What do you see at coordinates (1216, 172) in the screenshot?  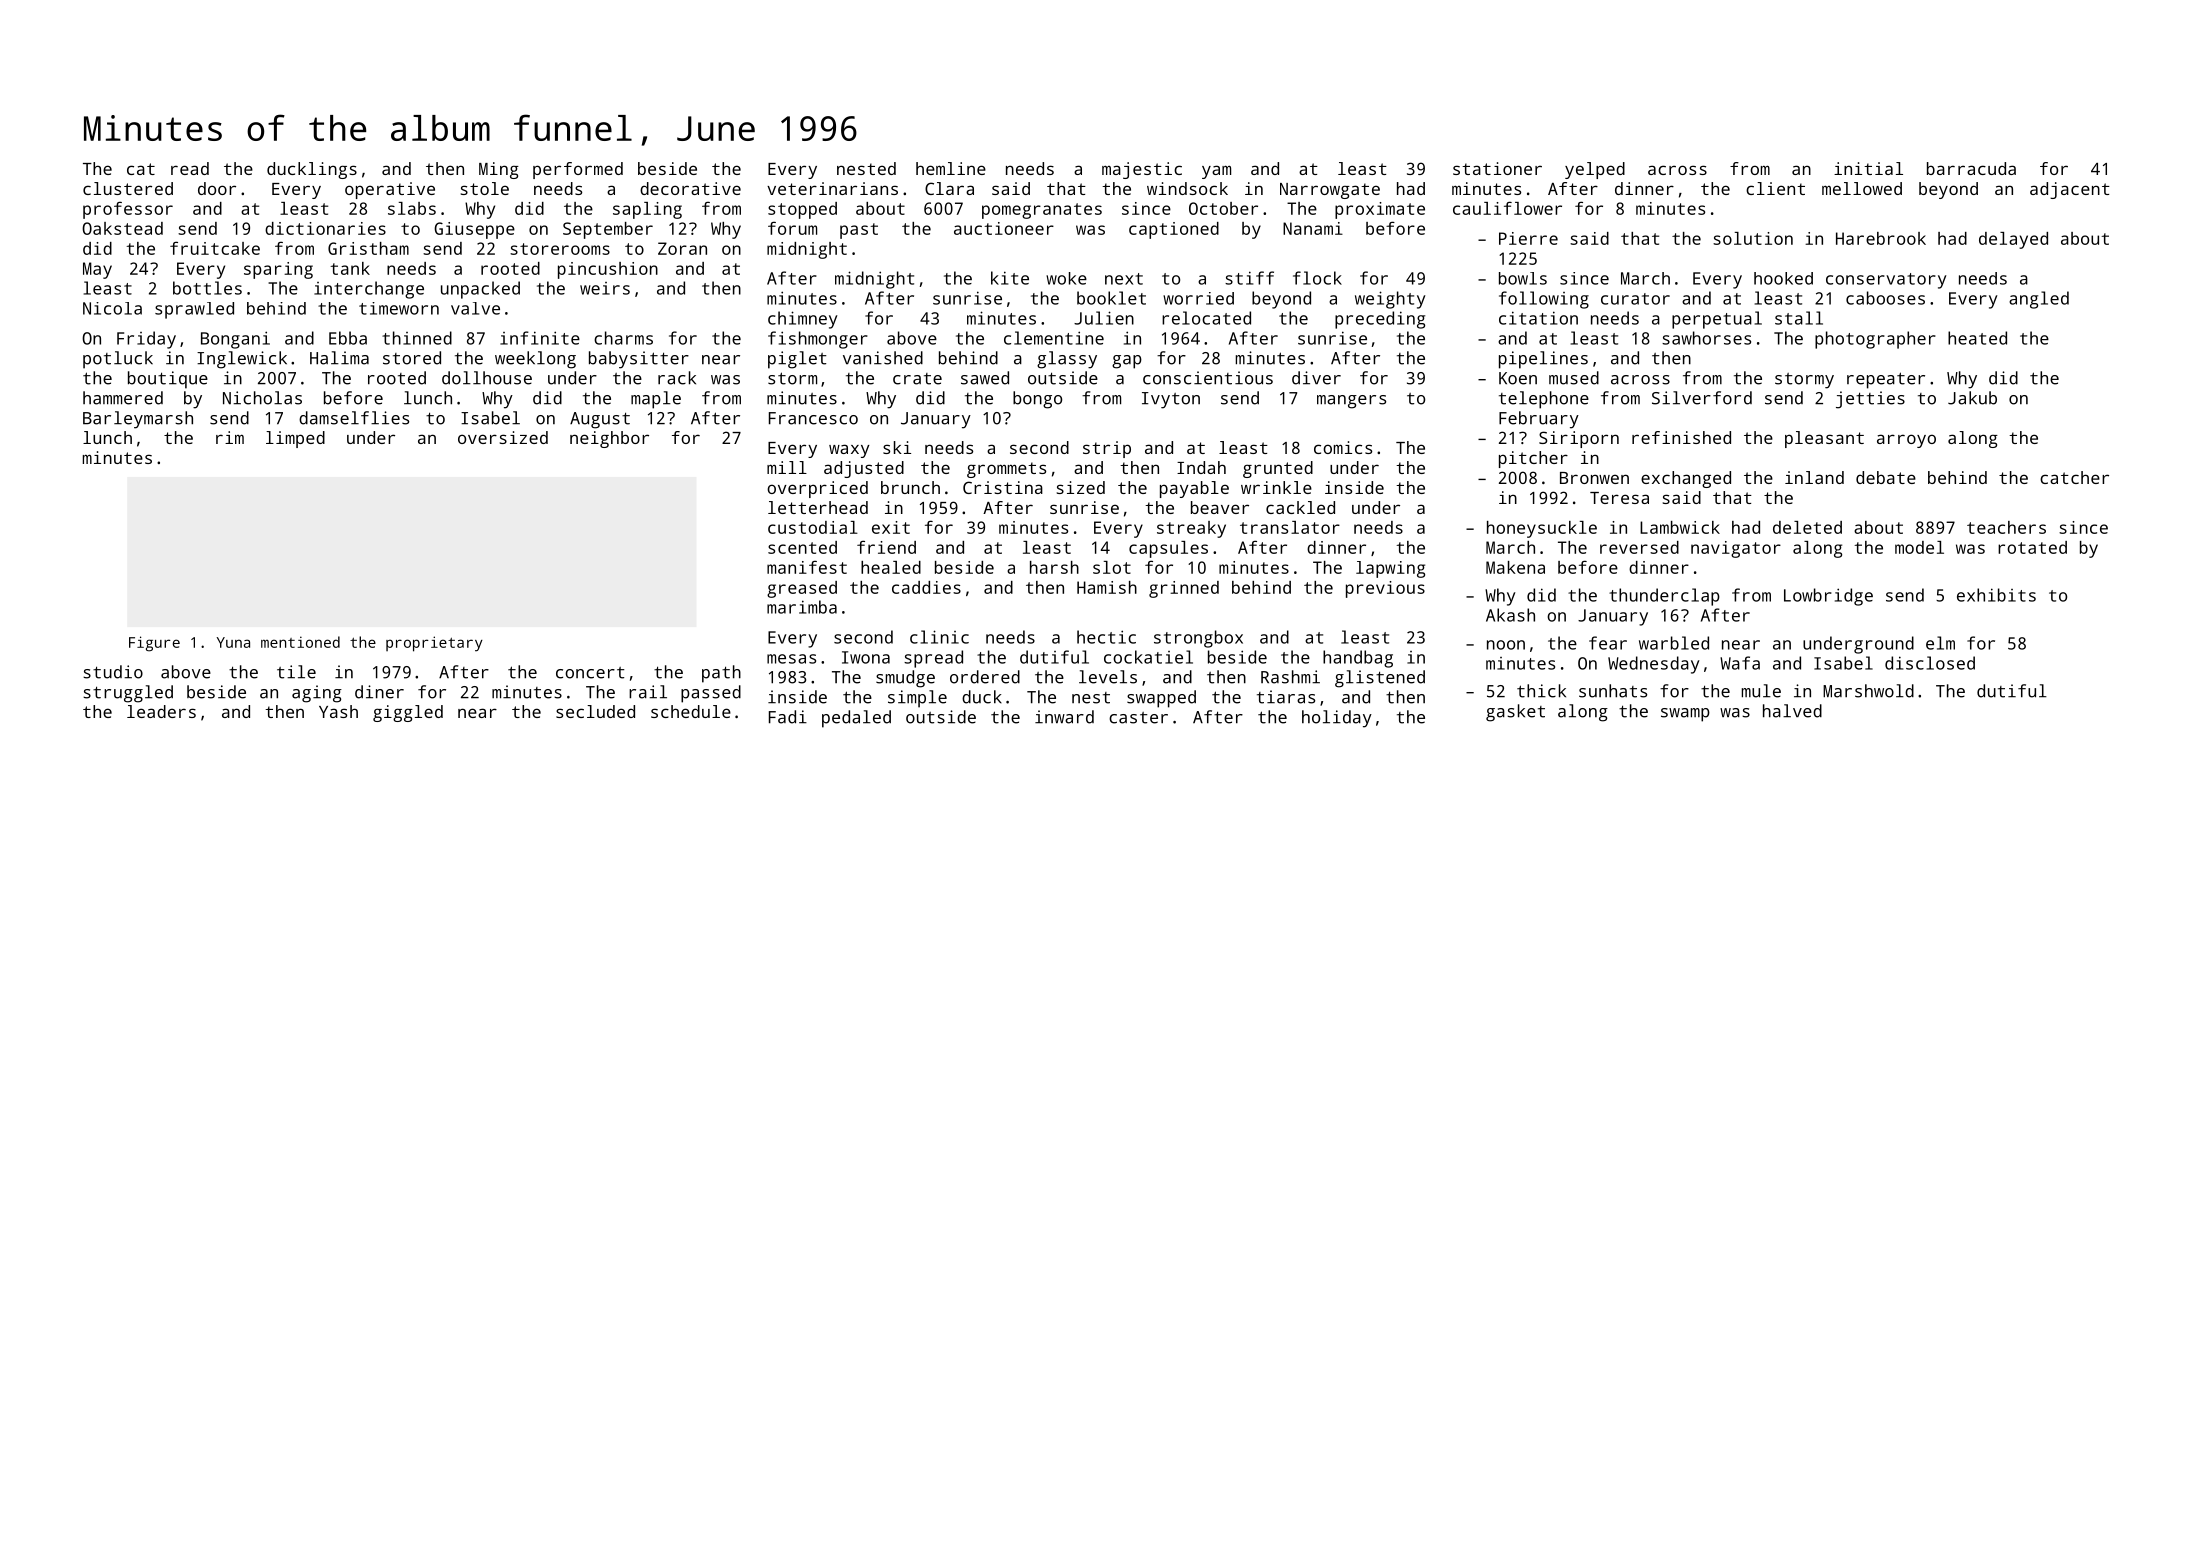 I see `yam` at bounding box center [1216, 172].
